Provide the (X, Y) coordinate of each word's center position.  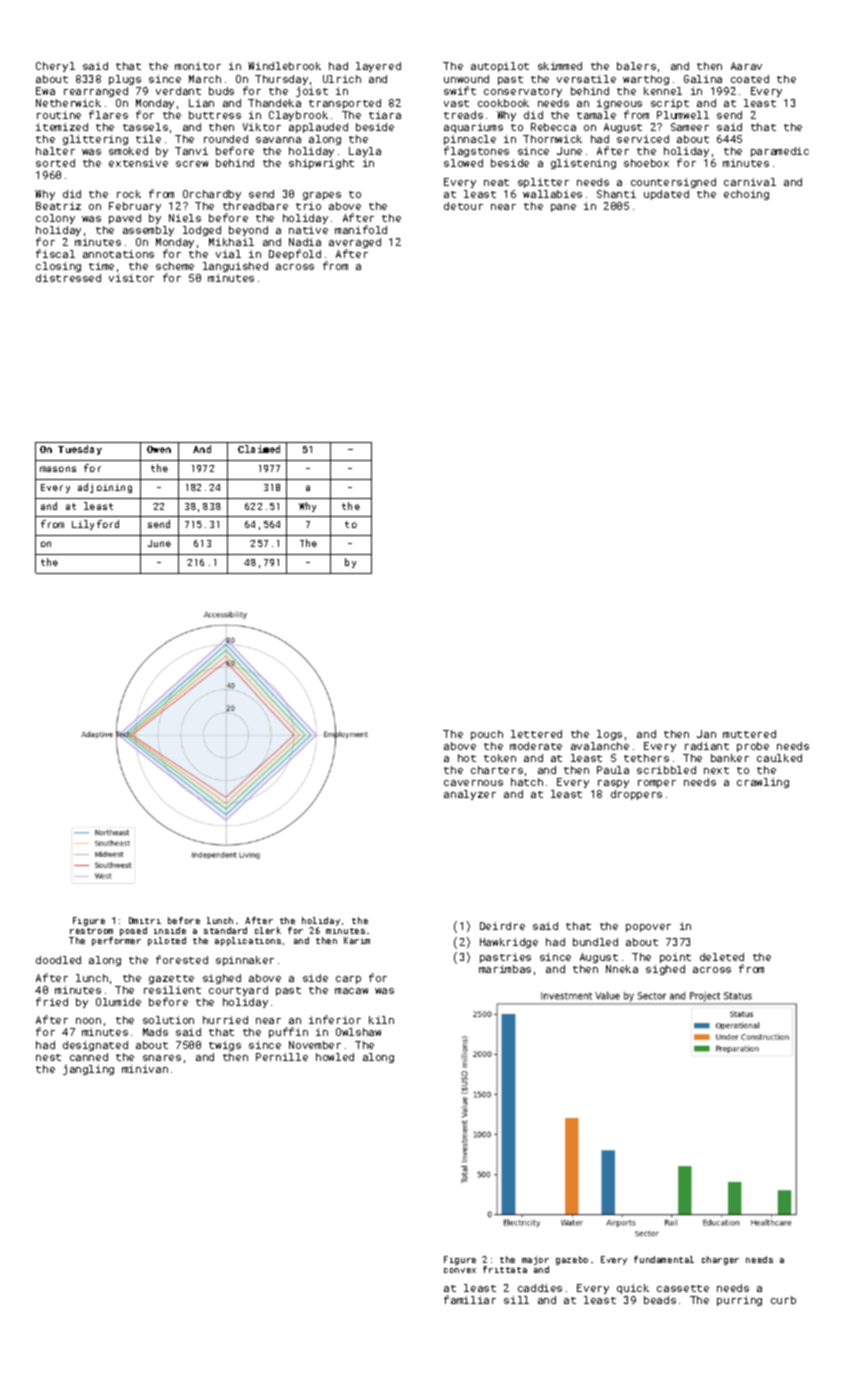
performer (116, 941)
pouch (487, 735)
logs (609, 735)
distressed (68, 278)
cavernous (473, 783)
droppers (636, 795)
